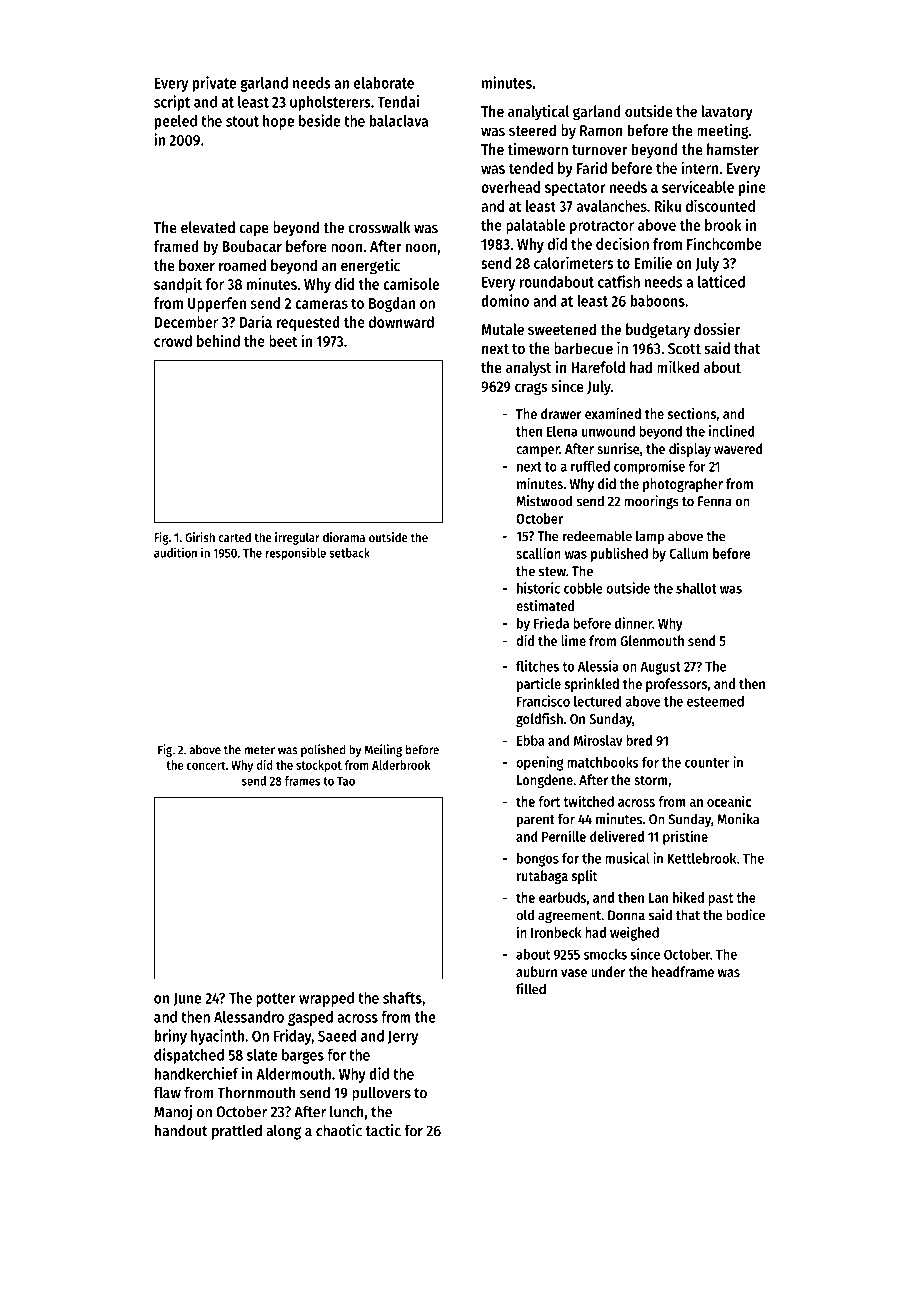  What do you see at coordinates (543, 701) in the page?
I see `Francisco` at bounding box center [543, 701].
